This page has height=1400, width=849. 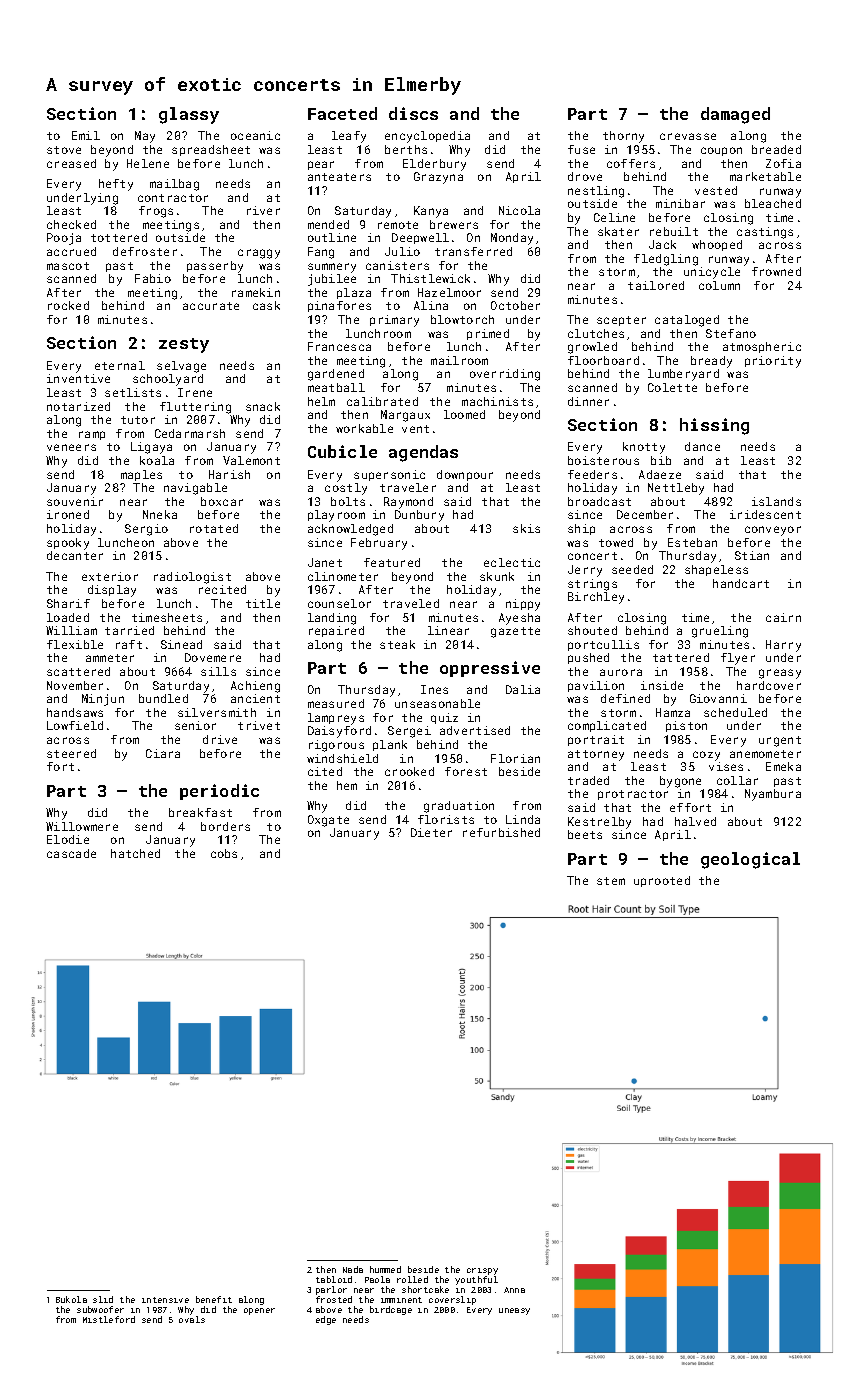 What do you see at coordinates (405, 416) in the page?
I see `Margaux` at bounding box center [405, 416].
